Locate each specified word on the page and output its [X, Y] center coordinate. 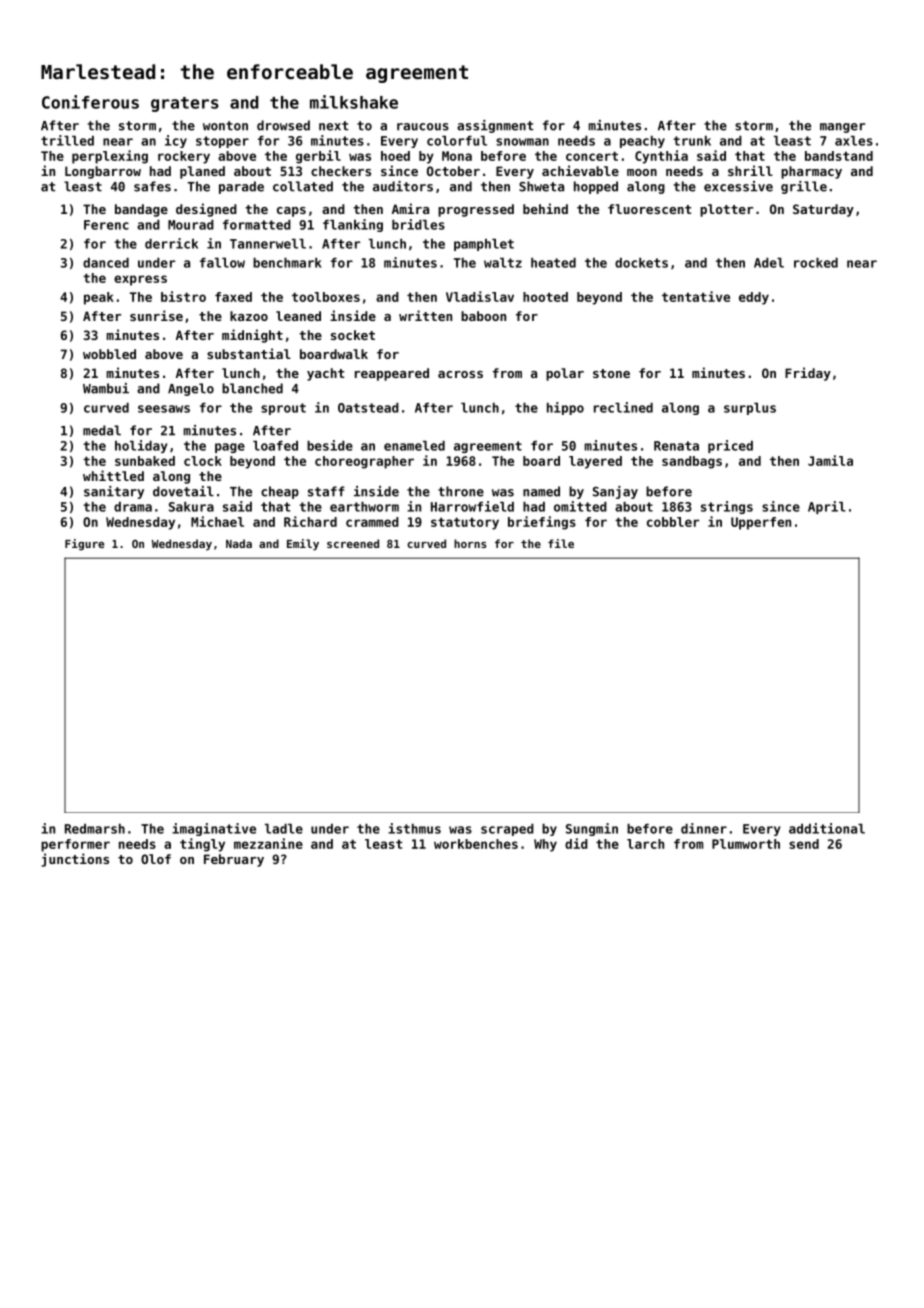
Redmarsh [95, 829]
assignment [495, 126]
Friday [808, 374]
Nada [239, 543]
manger [842, 128]
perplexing [110, 157]
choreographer [364, 462]
